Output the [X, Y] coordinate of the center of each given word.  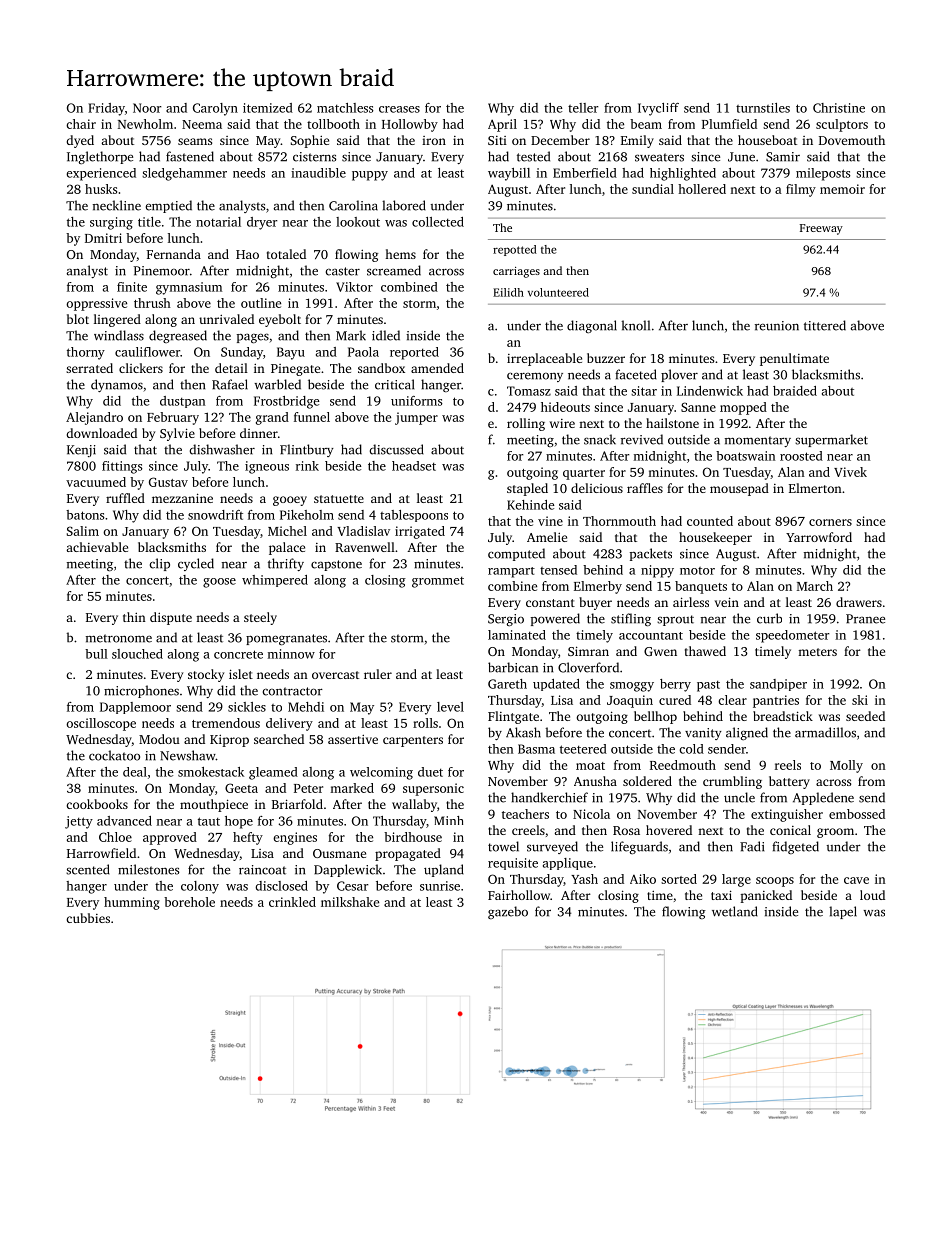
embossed [857, 814]
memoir [842, 189]
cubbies [88, 918]
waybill [509, 174]
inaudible [318, 173]
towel [503, 846]
